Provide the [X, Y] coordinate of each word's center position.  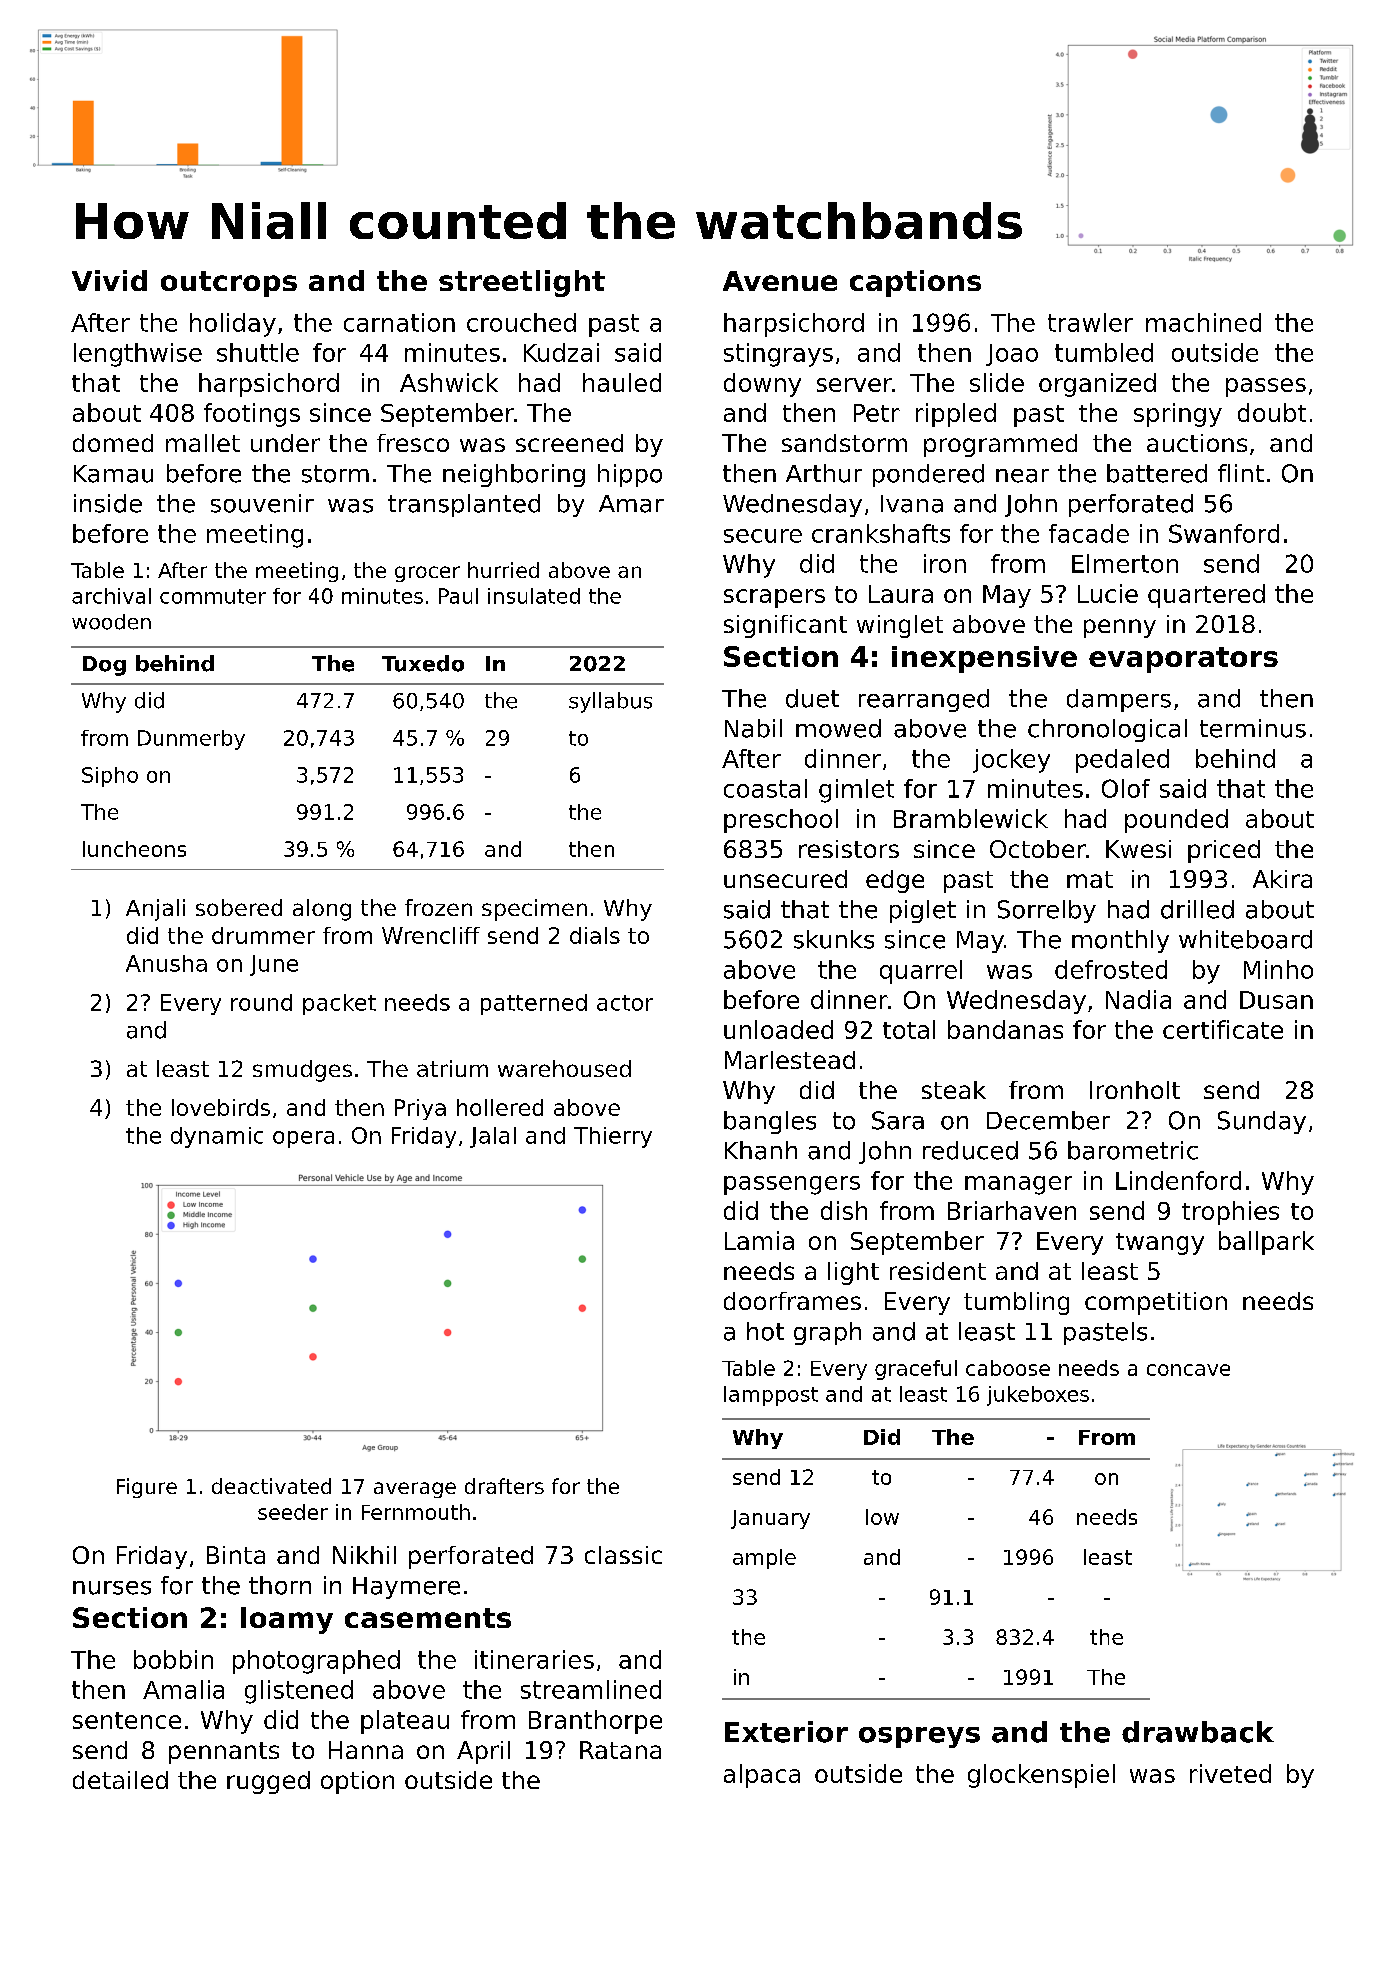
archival [111, 596]
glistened [299, 1692]
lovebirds [221, 1107]
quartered [1206, 596]
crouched [521, 322]
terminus [1253, 728]
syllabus [610, 702]
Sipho [110, 777]
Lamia [759, 1240]
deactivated [271, 1486]
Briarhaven [1012, 1210]
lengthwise [138, 355]
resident [938, 1271]
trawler [1090, 322]
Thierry [613, 1137]
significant [785, 626]
